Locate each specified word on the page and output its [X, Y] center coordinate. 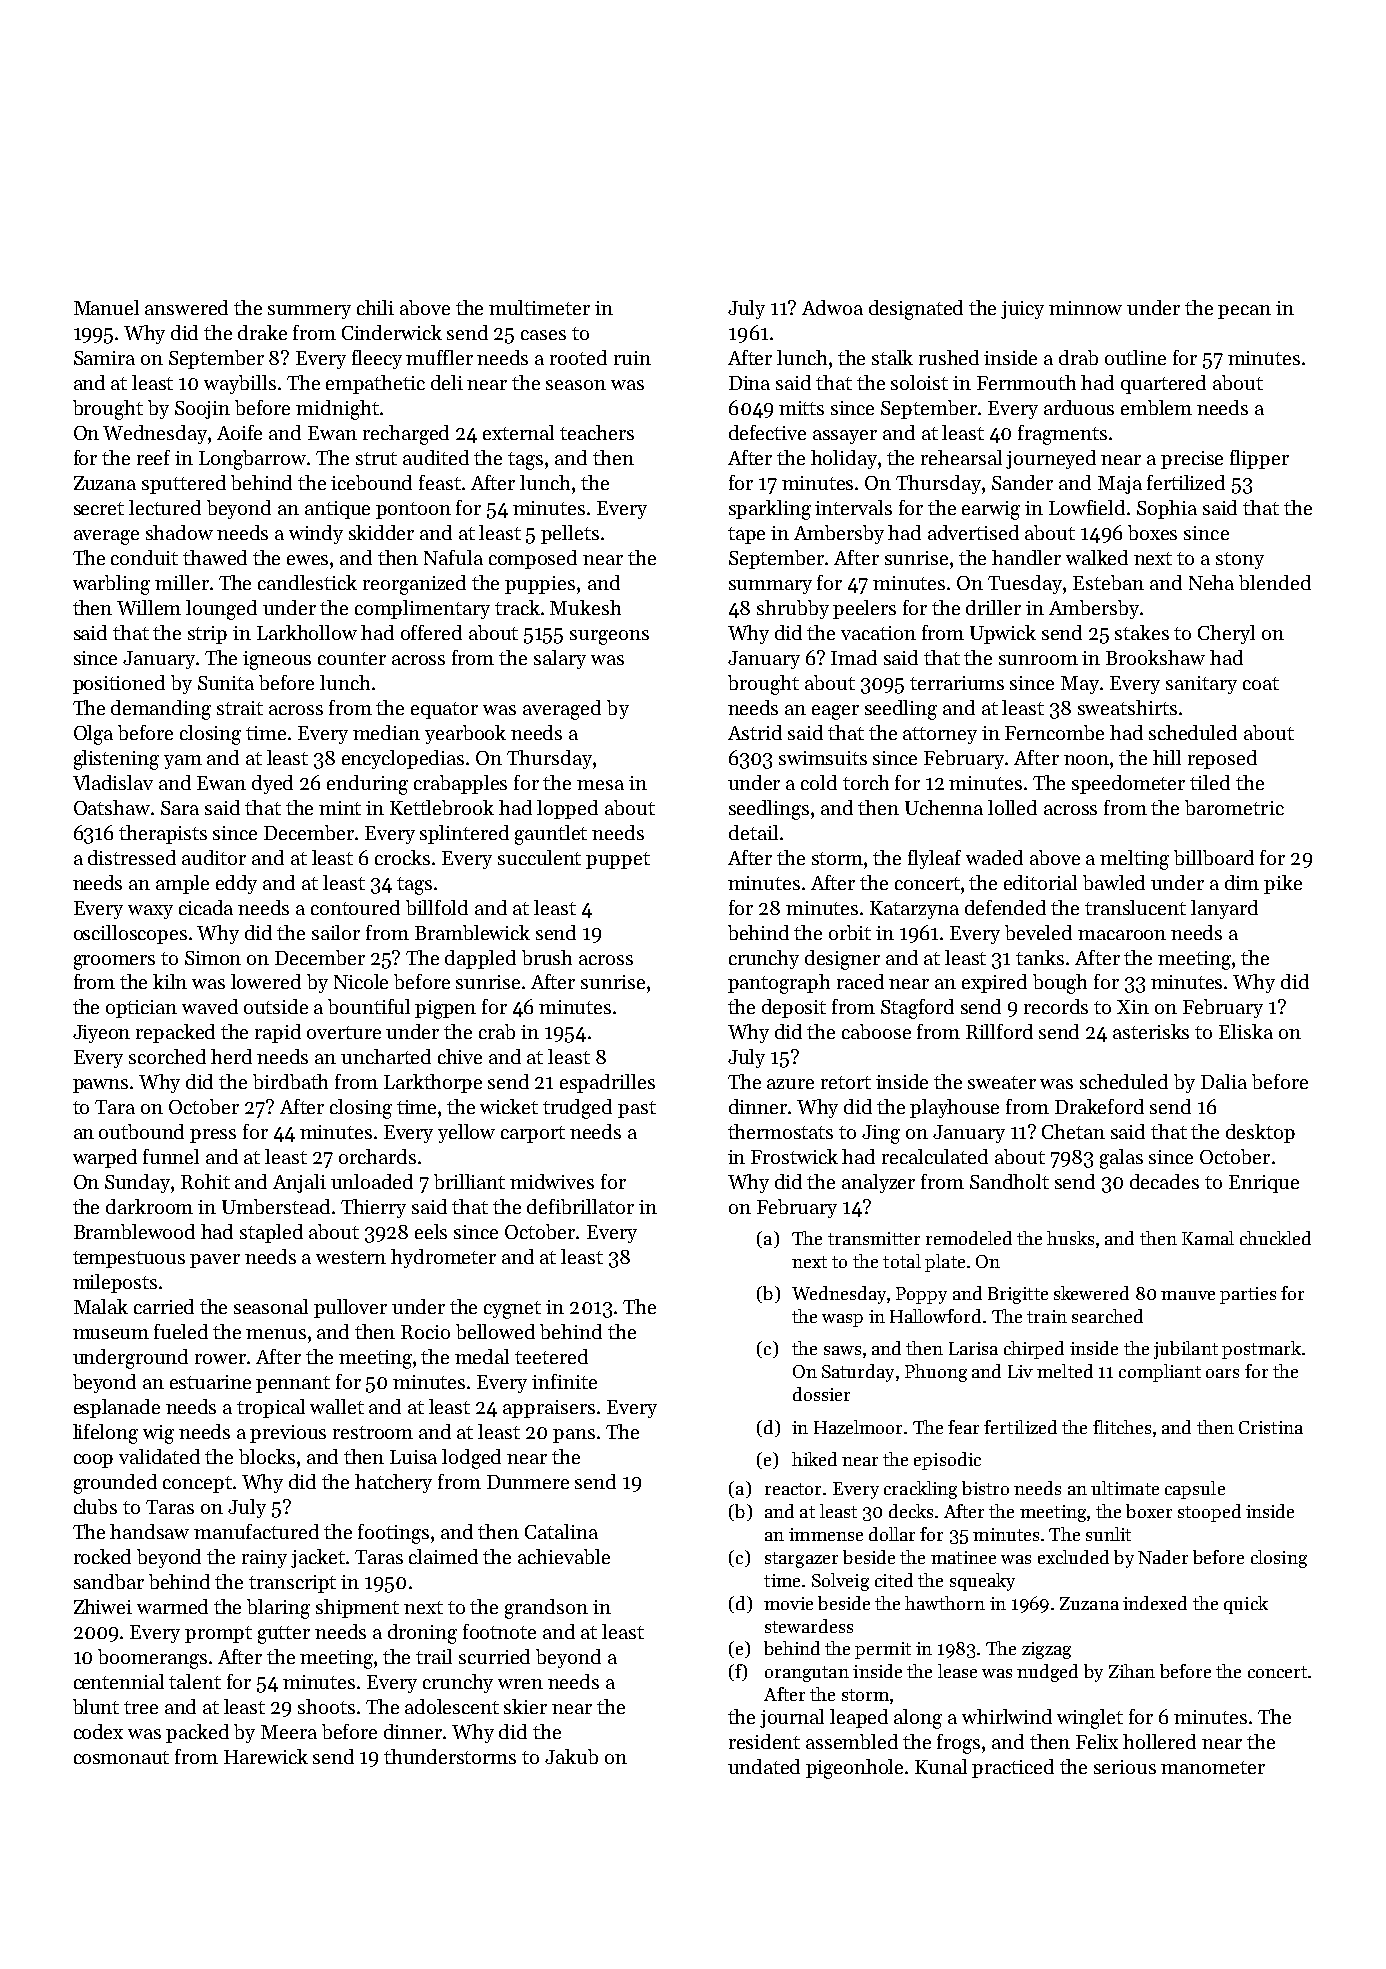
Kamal [1208, 1238]
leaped [859, 1718]
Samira [104, 358]
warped [105, 1158]
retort [846, 1082]
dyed [272, 784]
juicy [1022, 310]
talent [195, 1681]
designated [916, 310]
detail [753, 832]
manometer [1213, 1767]
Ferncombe [1054, 732]
